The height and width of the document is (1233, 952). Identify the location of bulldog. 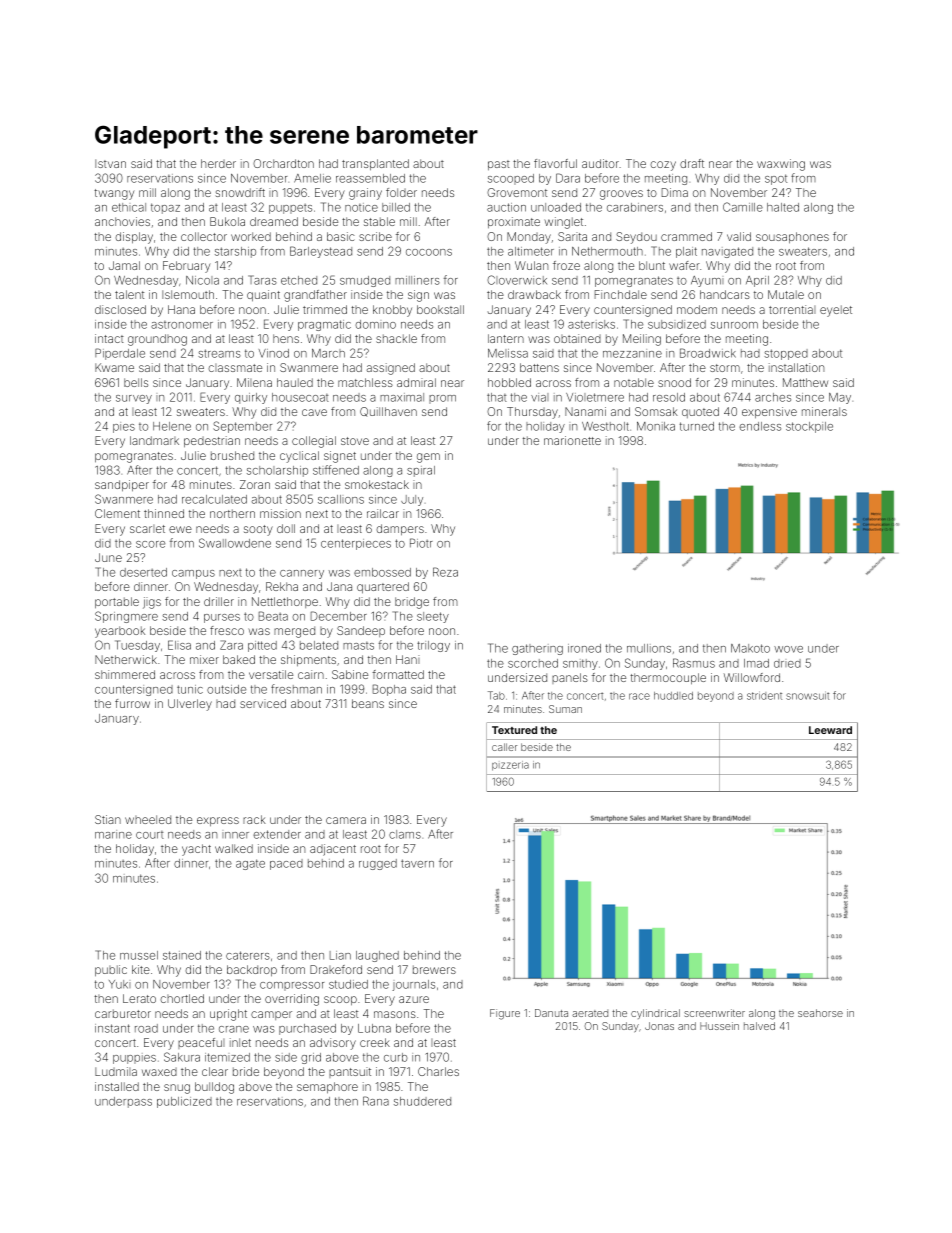
(214, 1088).
